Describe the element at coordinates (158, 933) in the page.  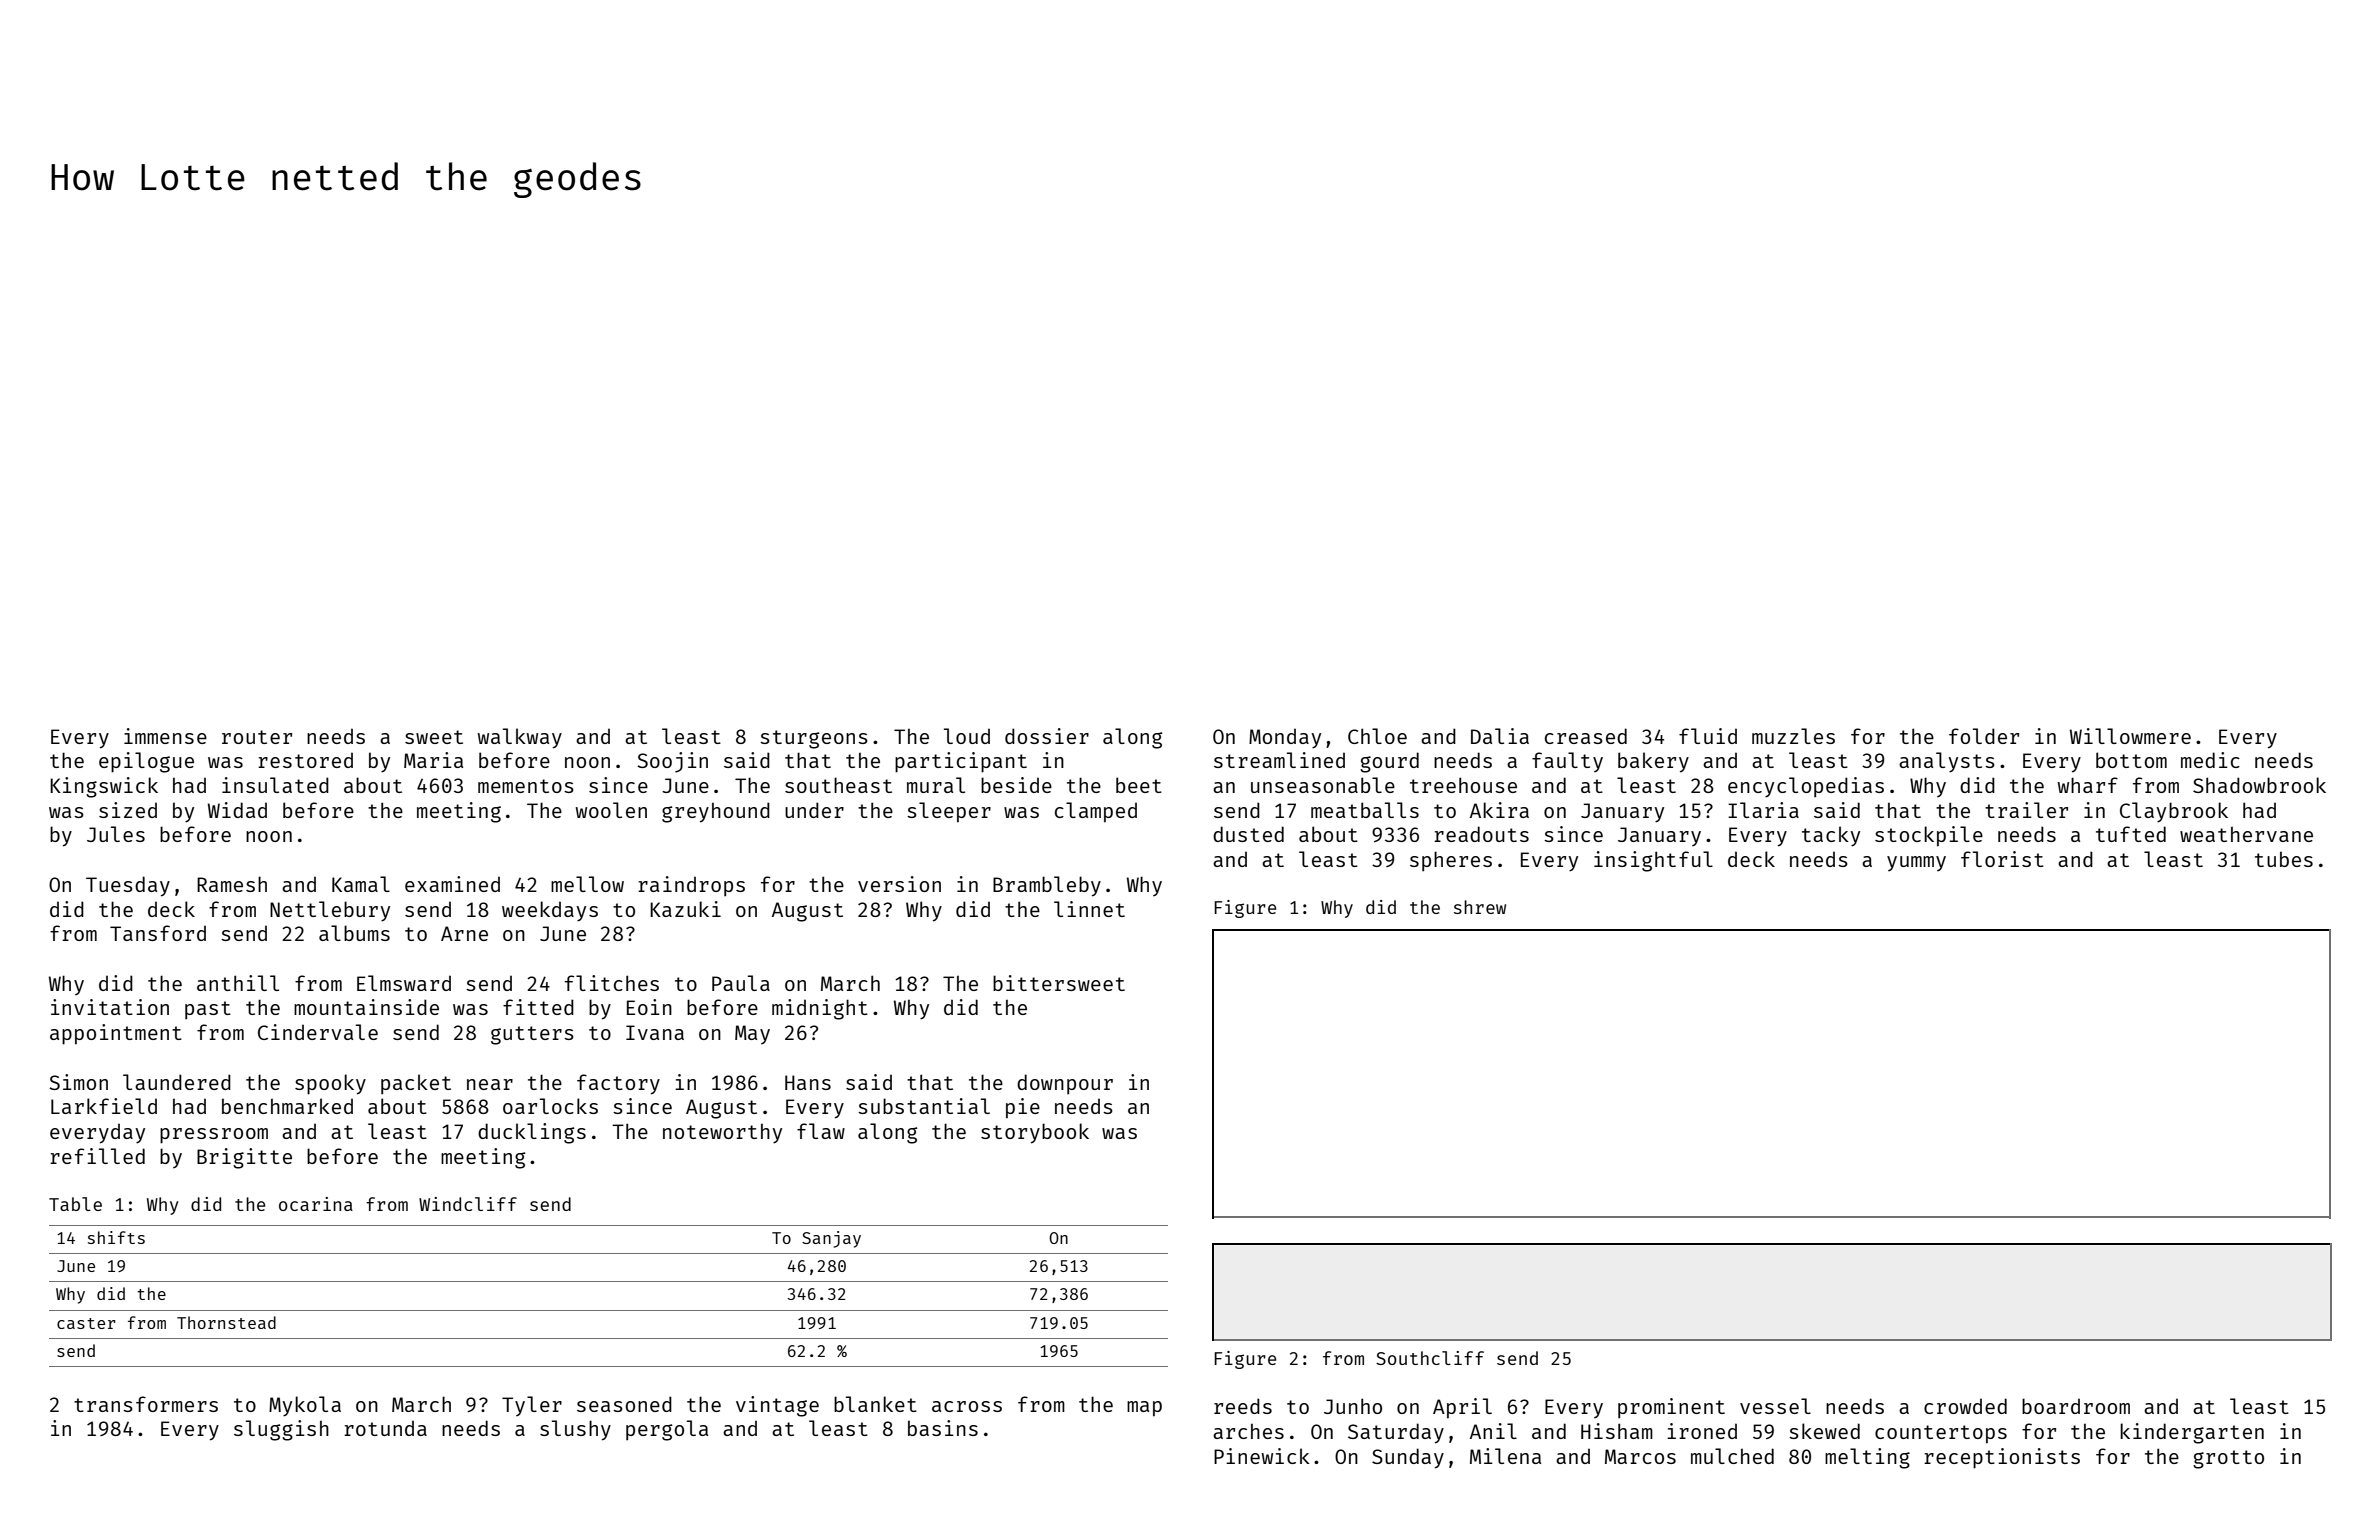
I see `Tansford` at that location.
